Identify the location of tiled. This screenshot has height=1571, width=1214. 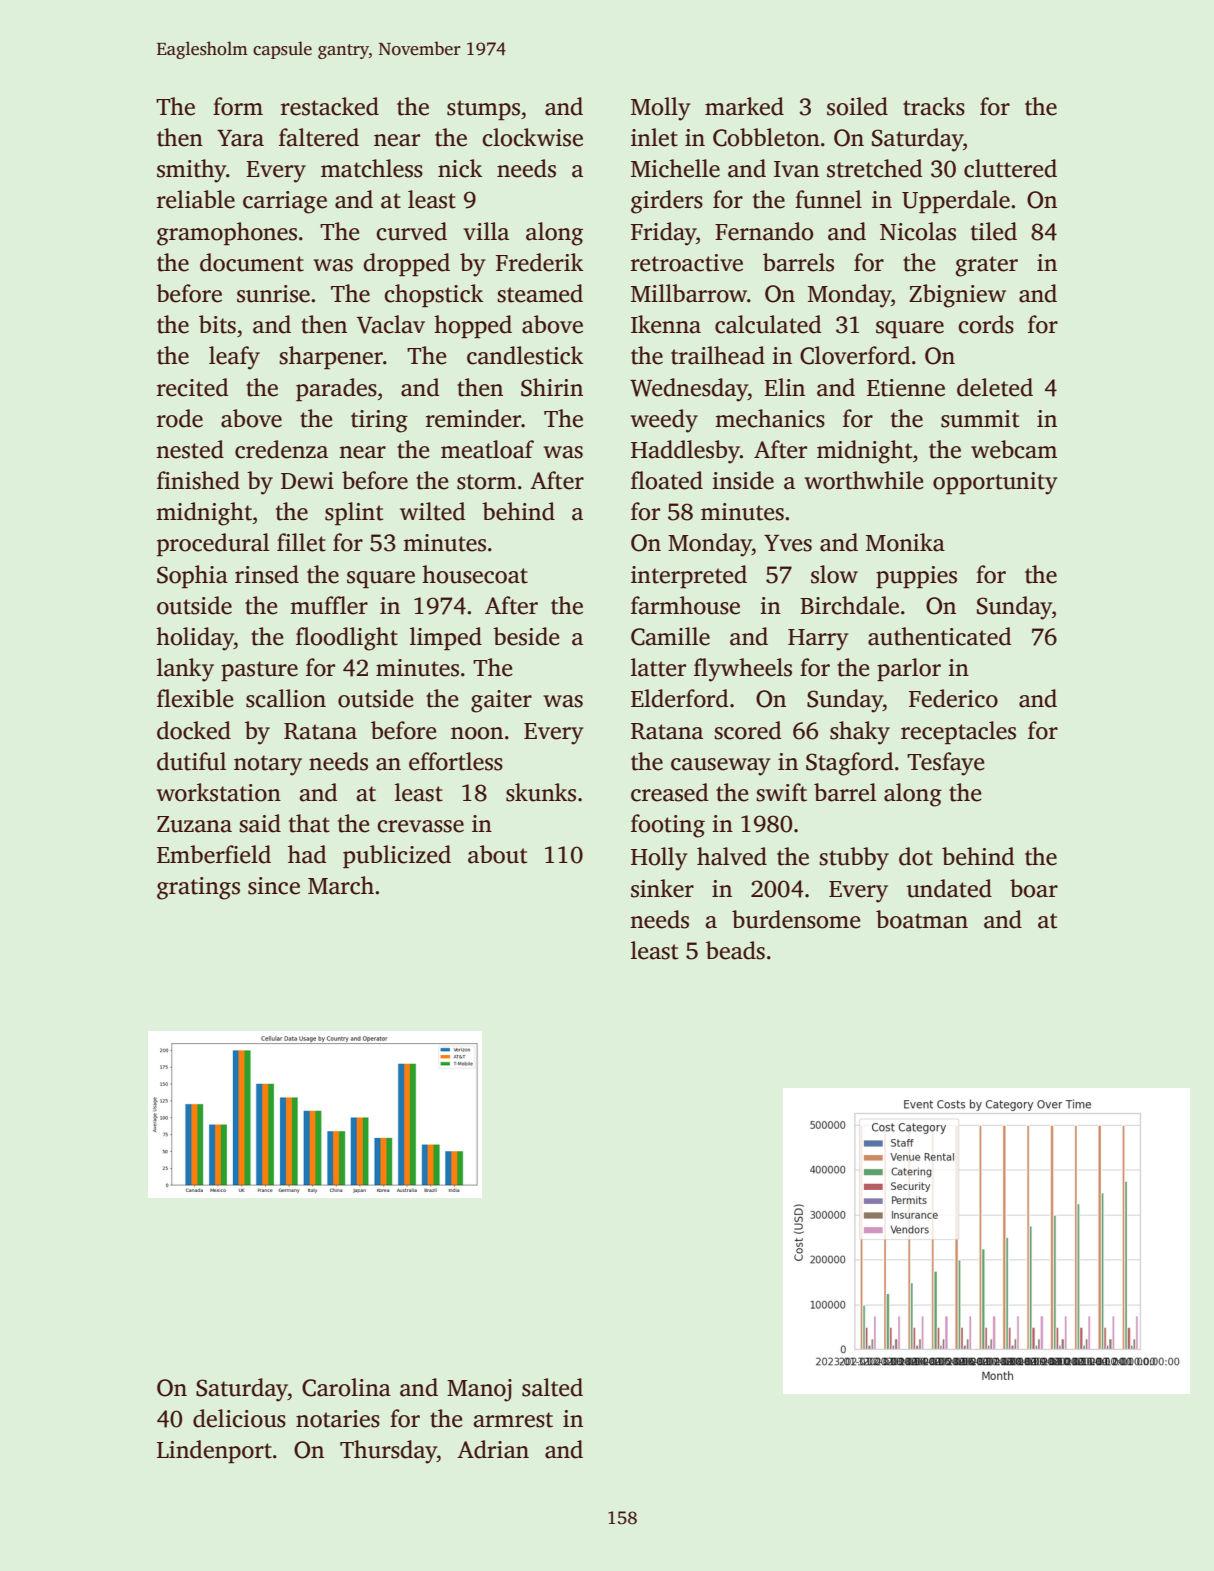
(994, 231).
